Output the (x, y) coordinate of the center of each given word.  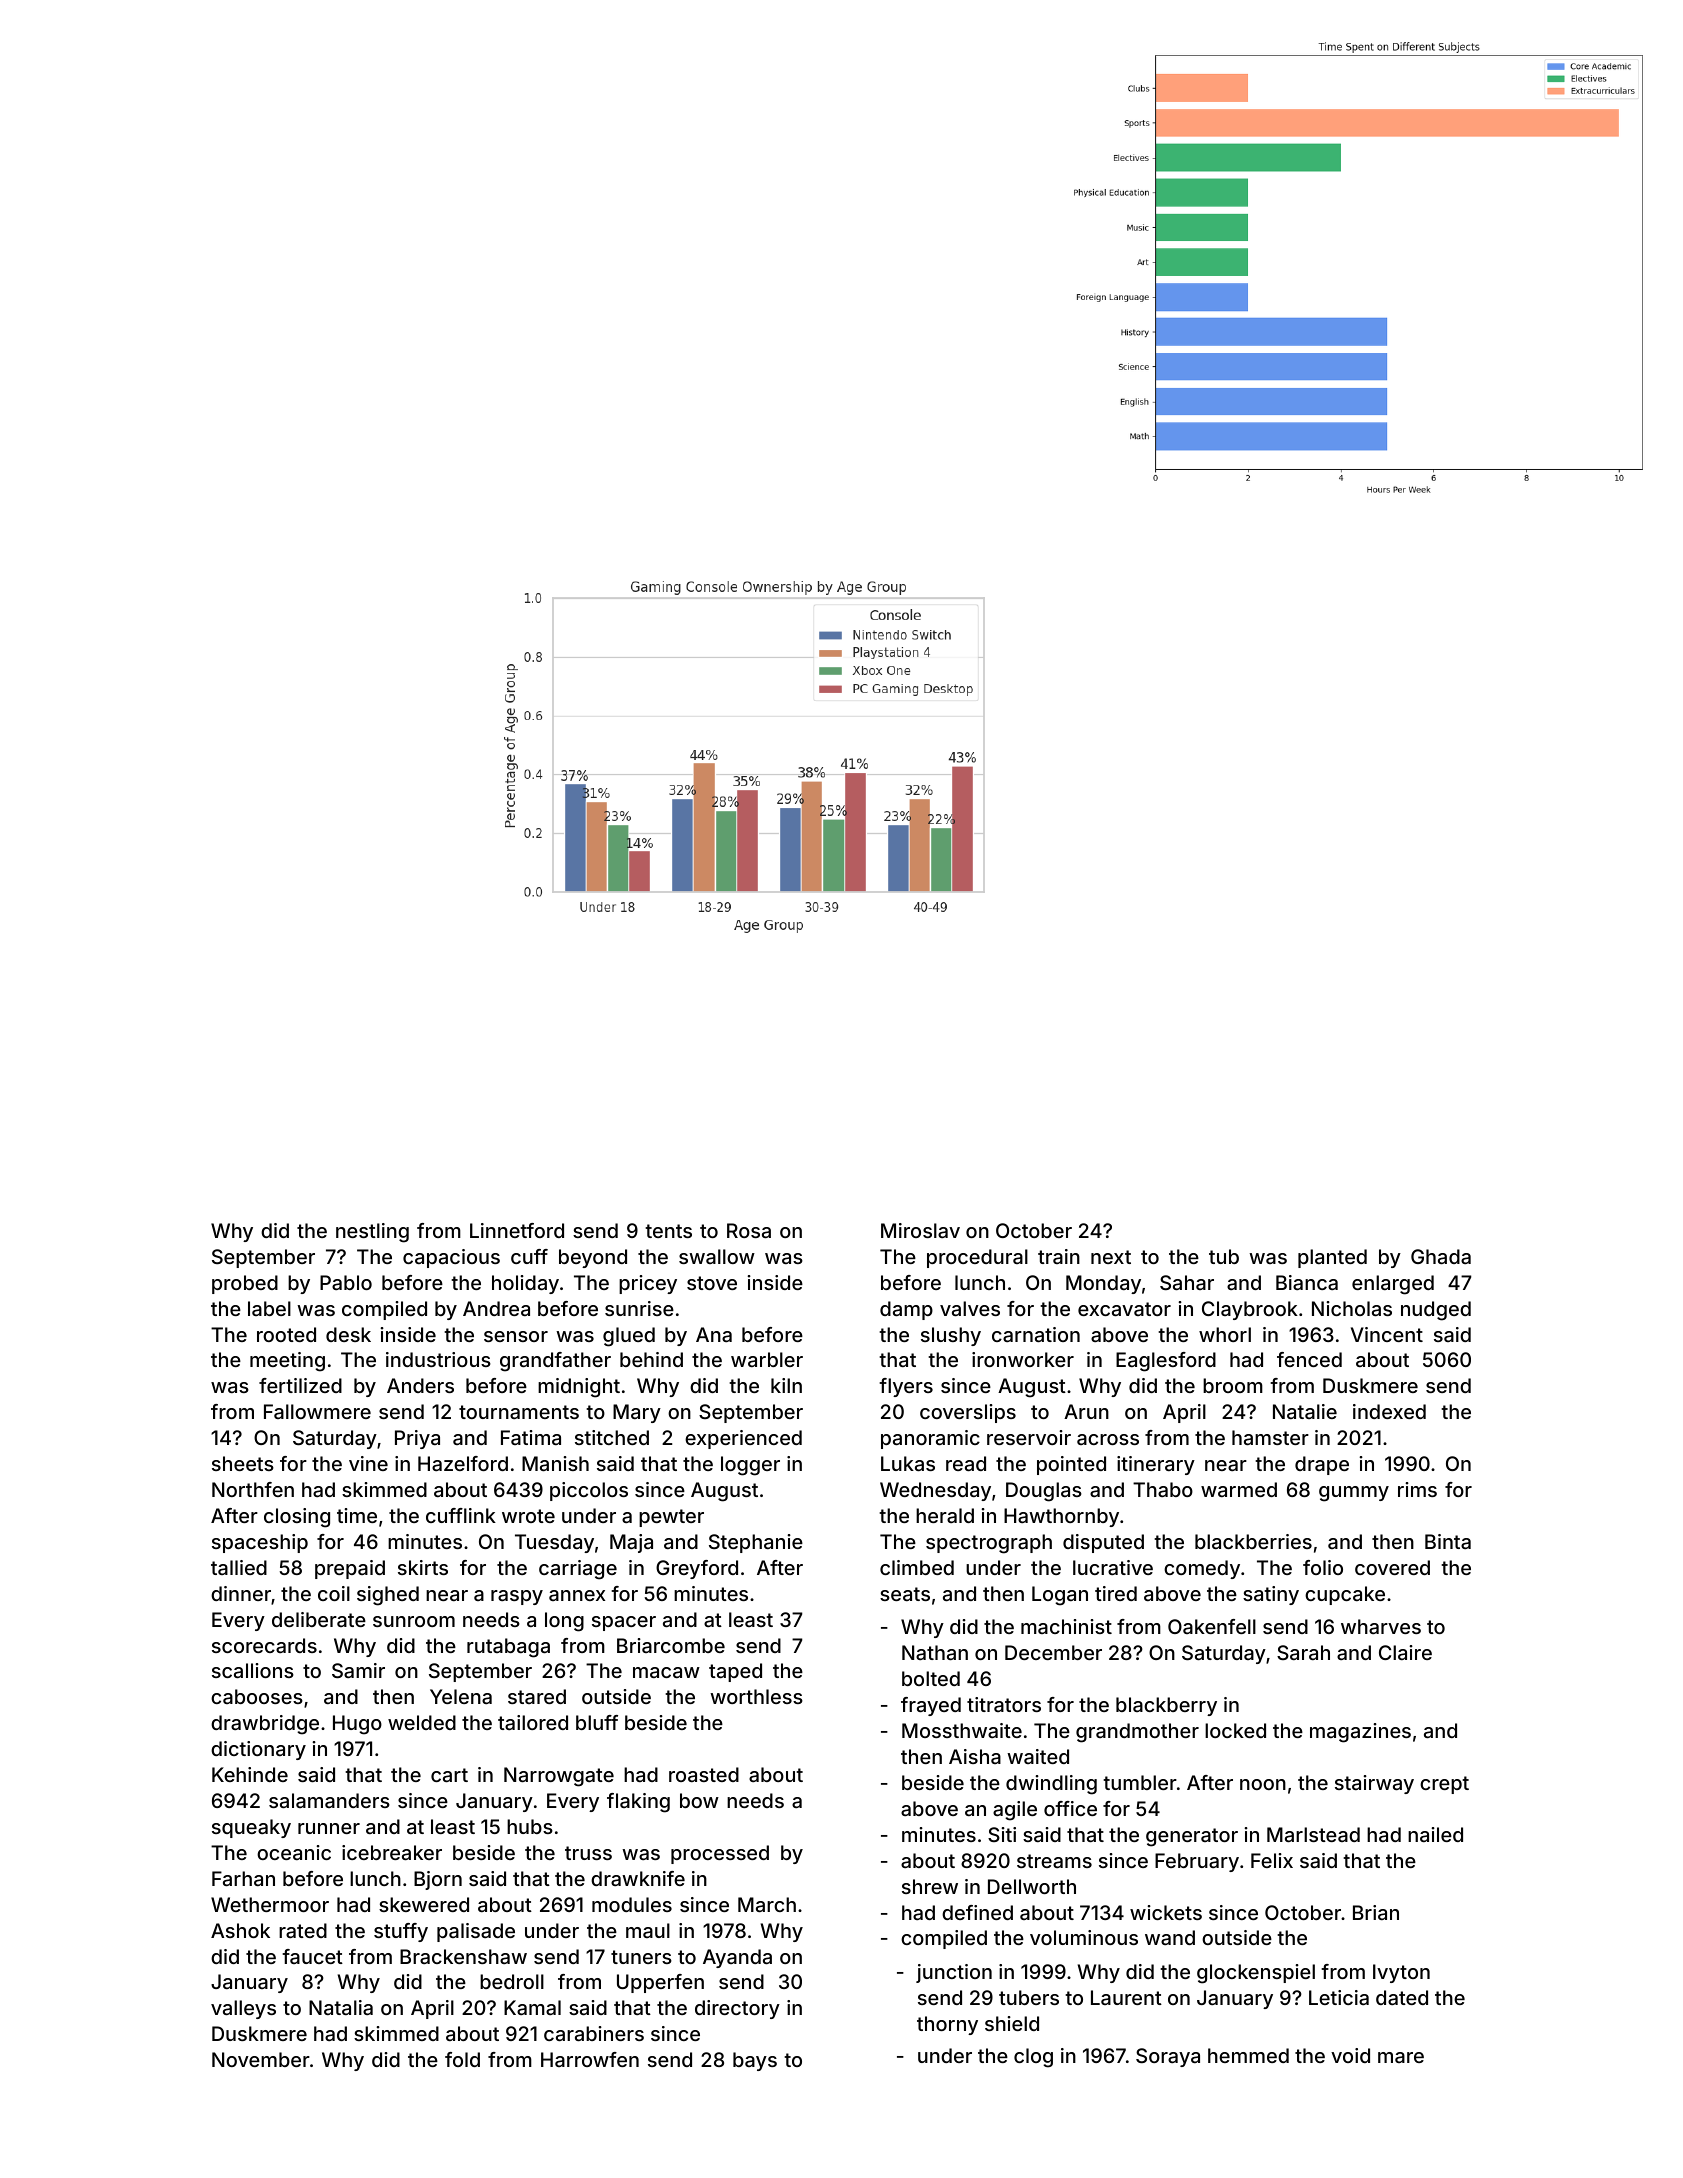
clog (1033, 2058)
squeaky (251, 1828)
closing (297, 1518)
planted (1332, 1258)
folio (1323, 1567)
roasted (704, 1774)
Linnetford (517, 1230)
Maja (631, 1543)
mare (1401, 2057)
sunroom (414, 1621)
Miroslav (920, 1230)
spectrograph (989, 1544)
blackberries (1253, 1541)
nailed (1435, 1834)
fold (462, 2059)
